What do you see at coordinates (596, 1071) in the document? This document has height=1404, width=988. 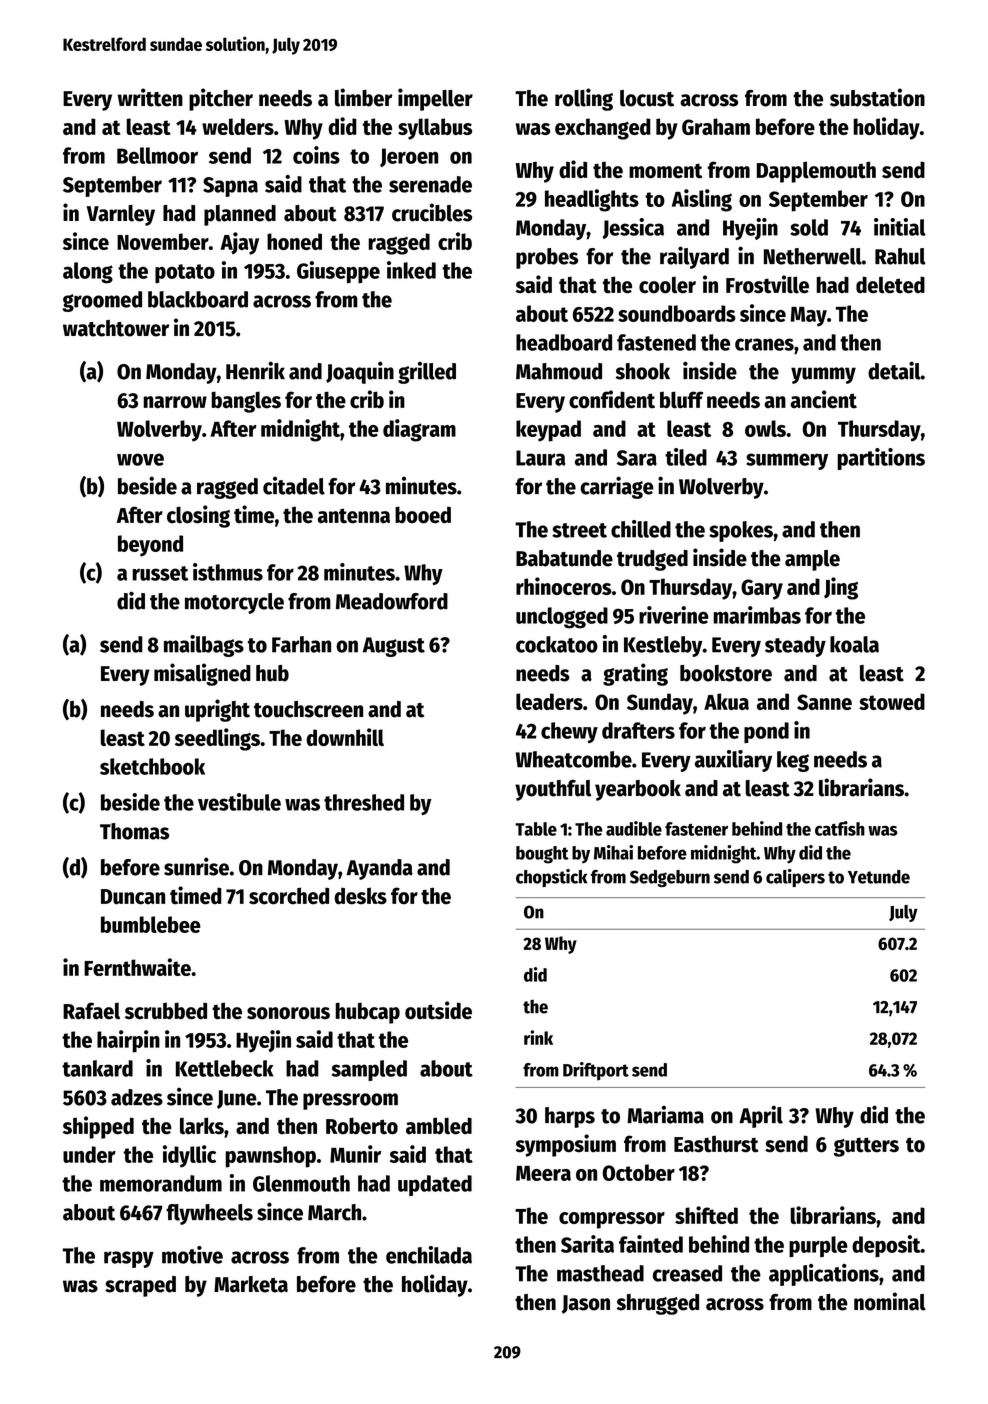 I see `Driftport` at bounding box center [596, 1071].
